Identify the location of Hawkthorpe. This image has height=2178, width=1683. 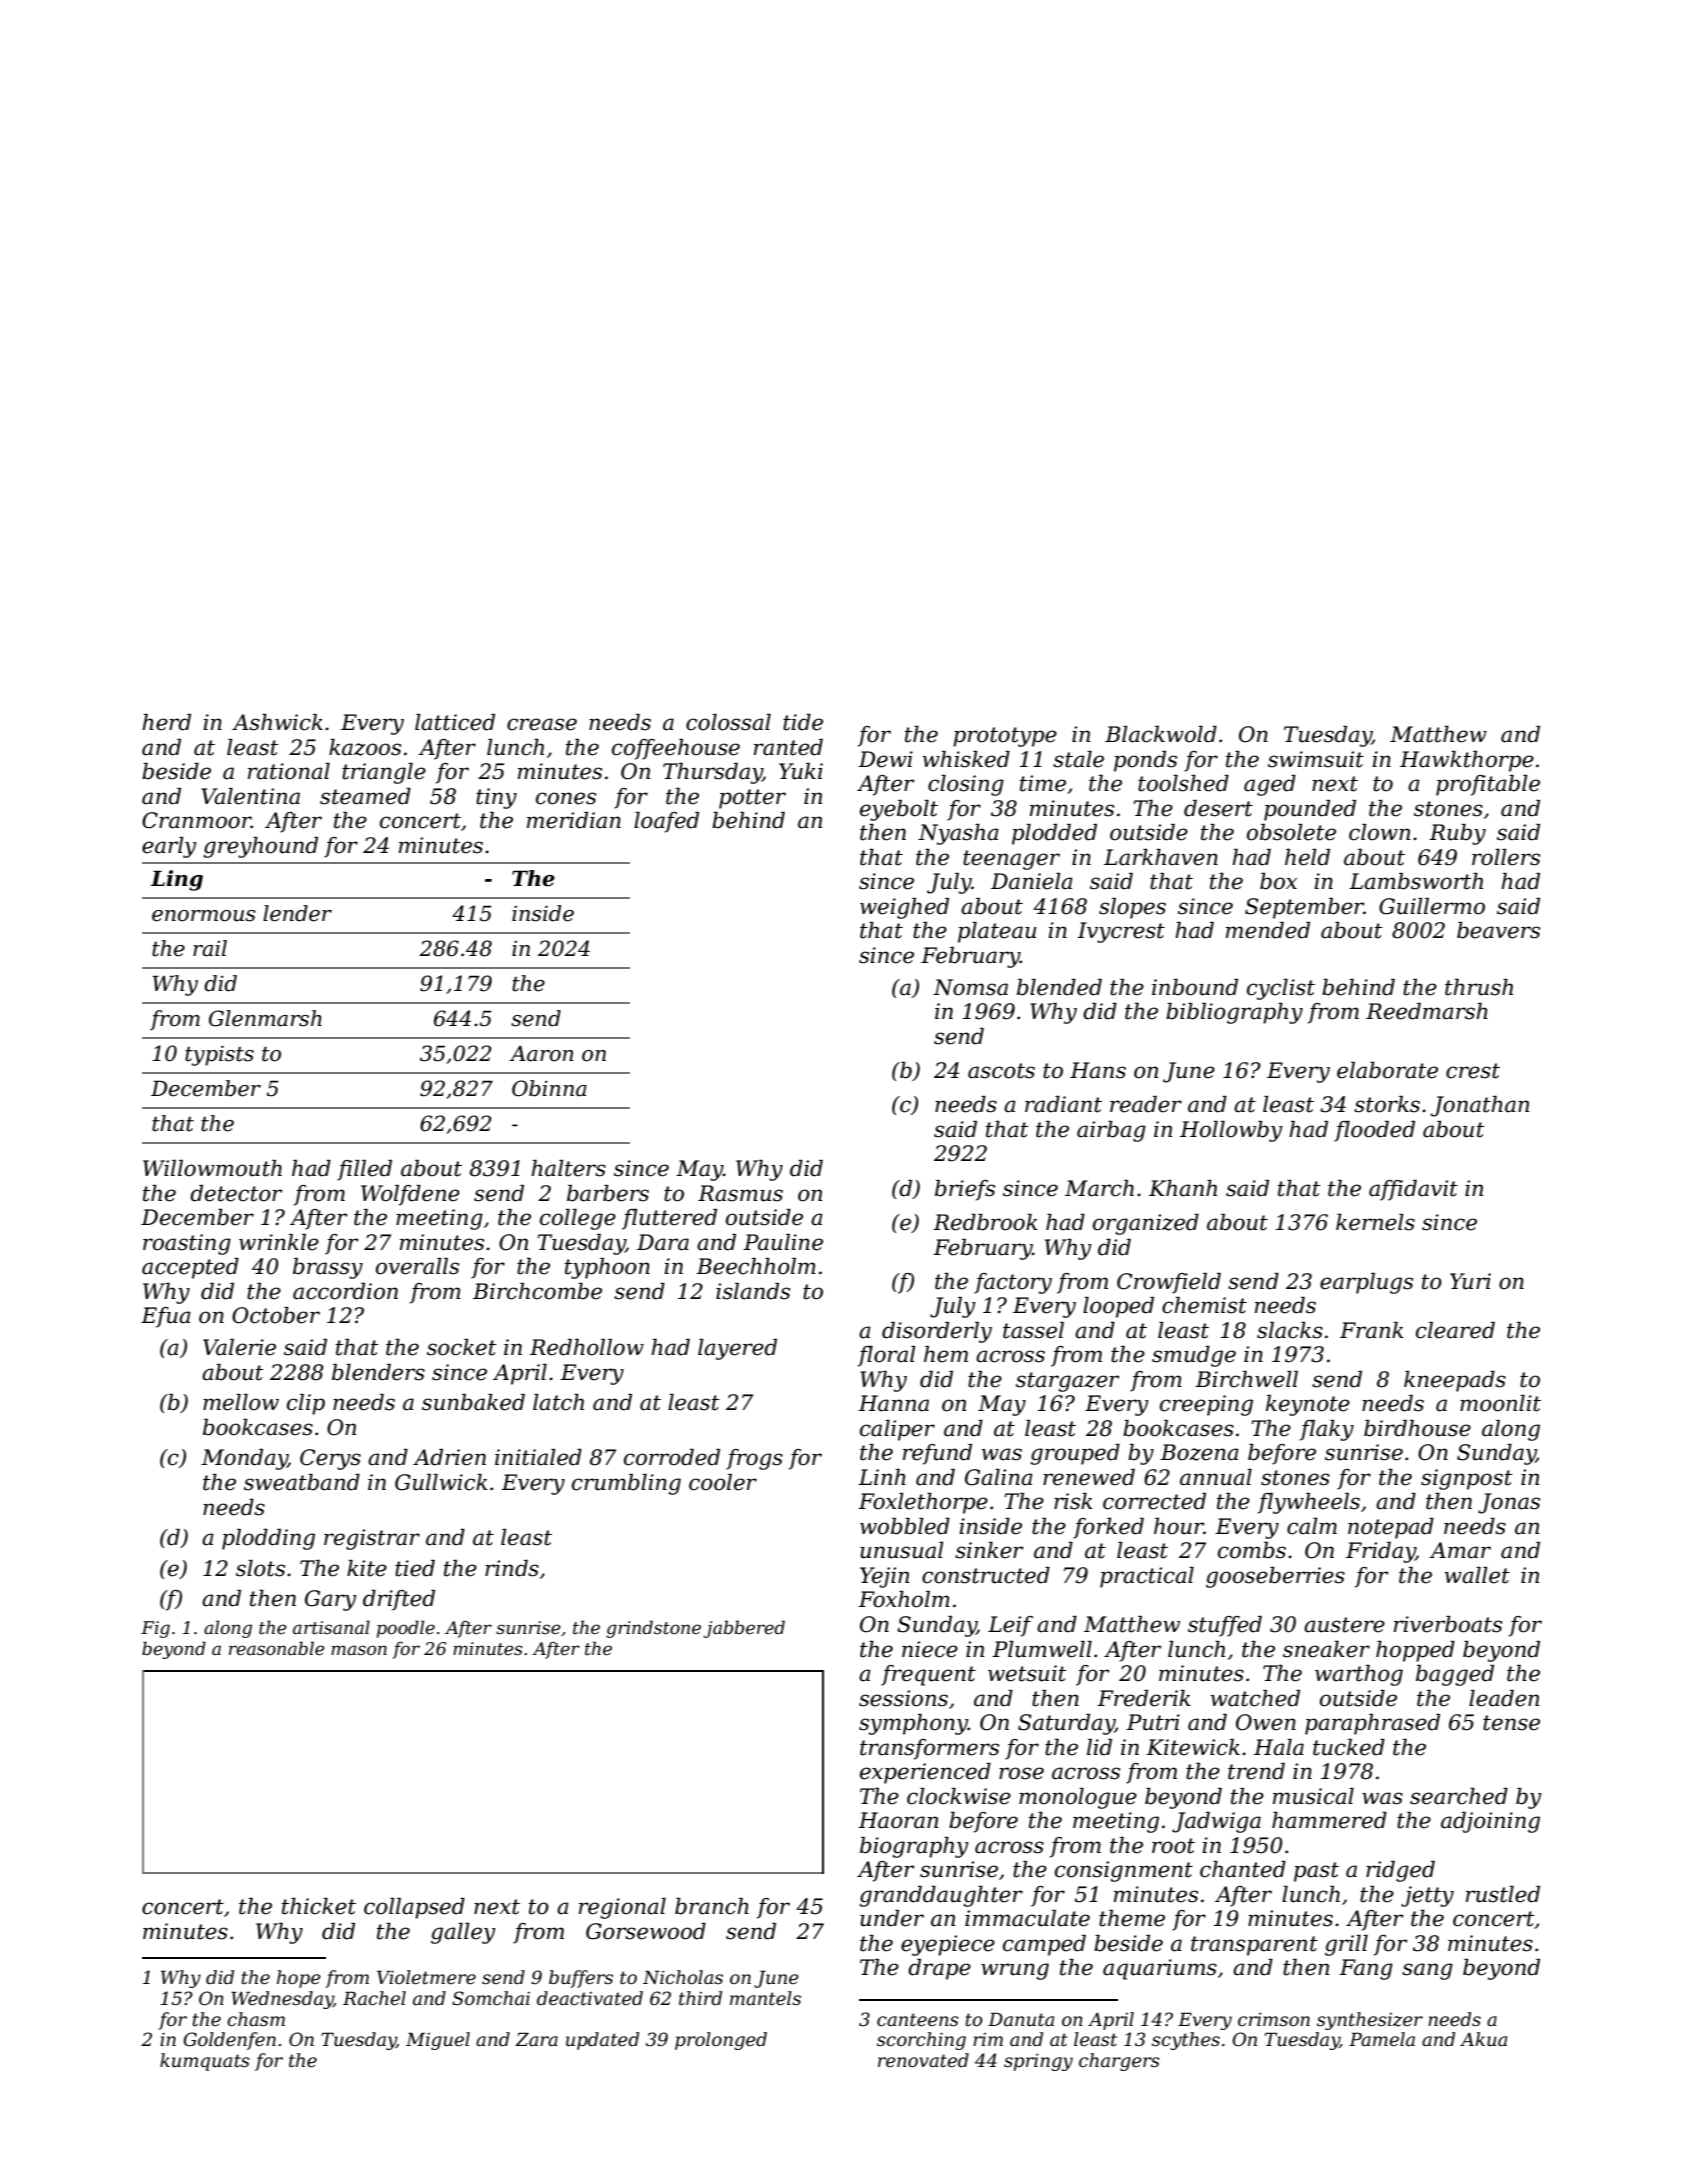
(1467, 761).
